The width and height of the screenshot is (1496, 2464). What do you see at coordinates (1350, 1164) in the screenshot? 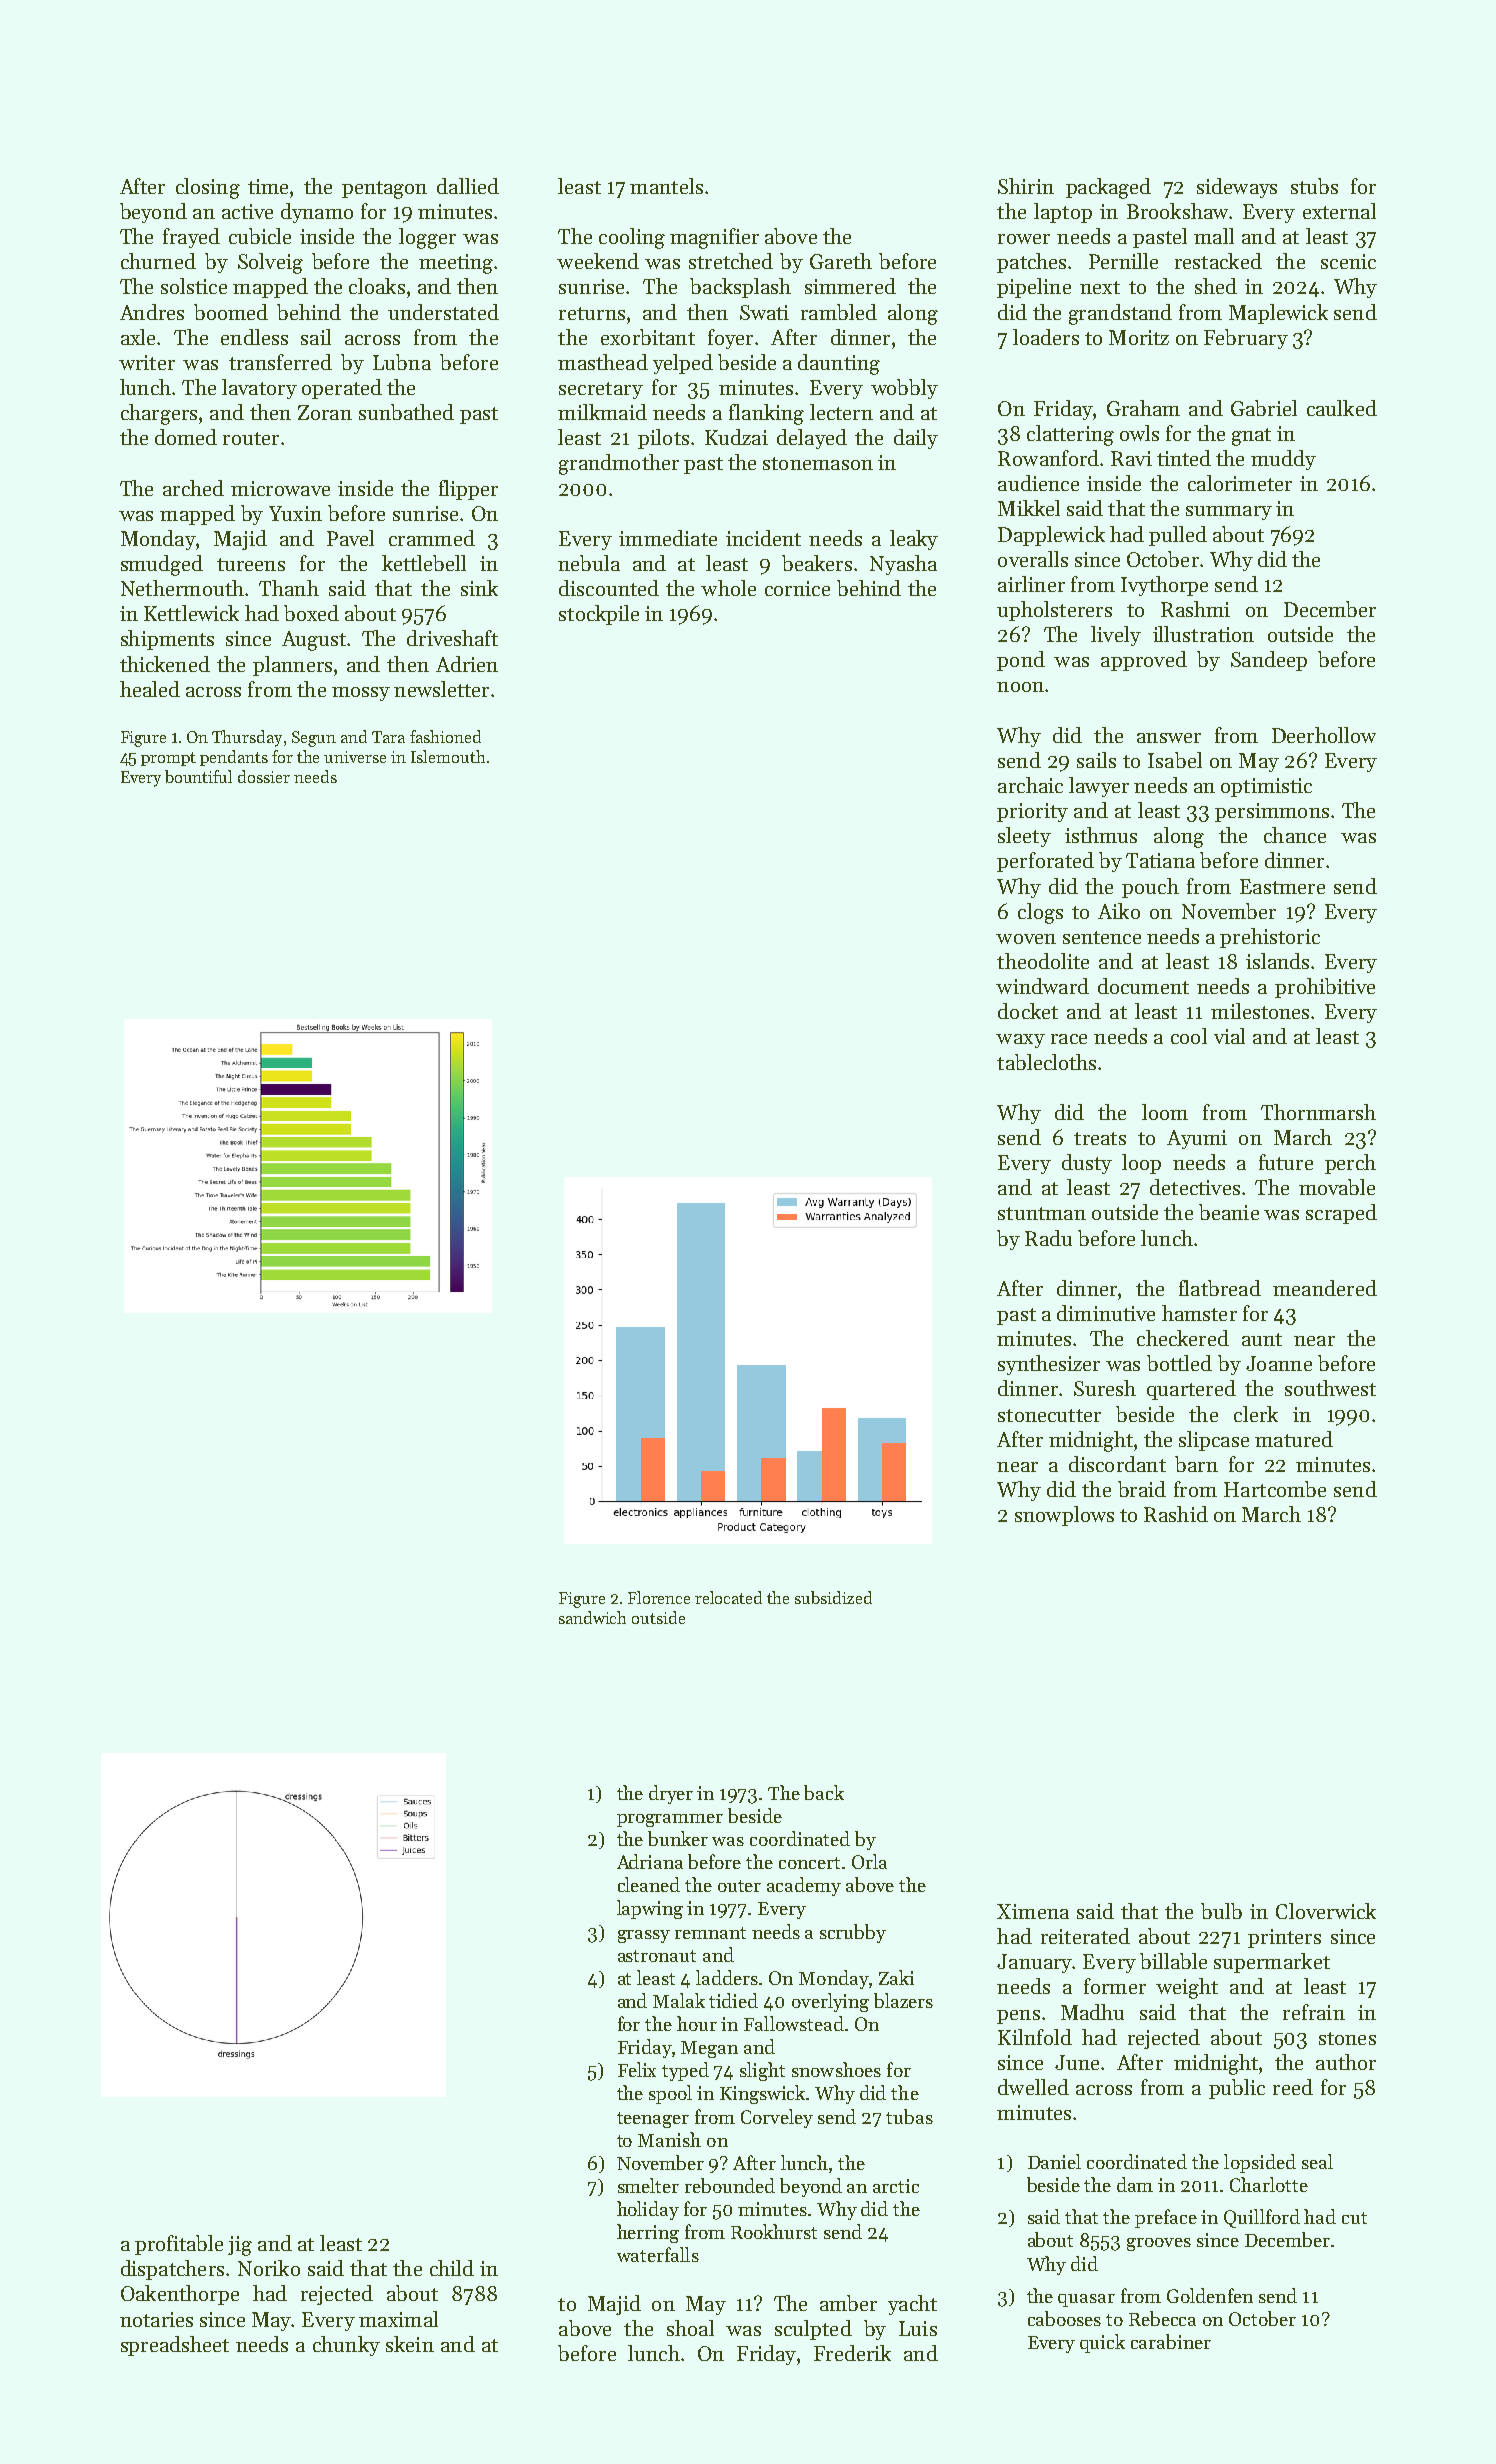
I see `perch` at bounding box center [1350, 1164].
